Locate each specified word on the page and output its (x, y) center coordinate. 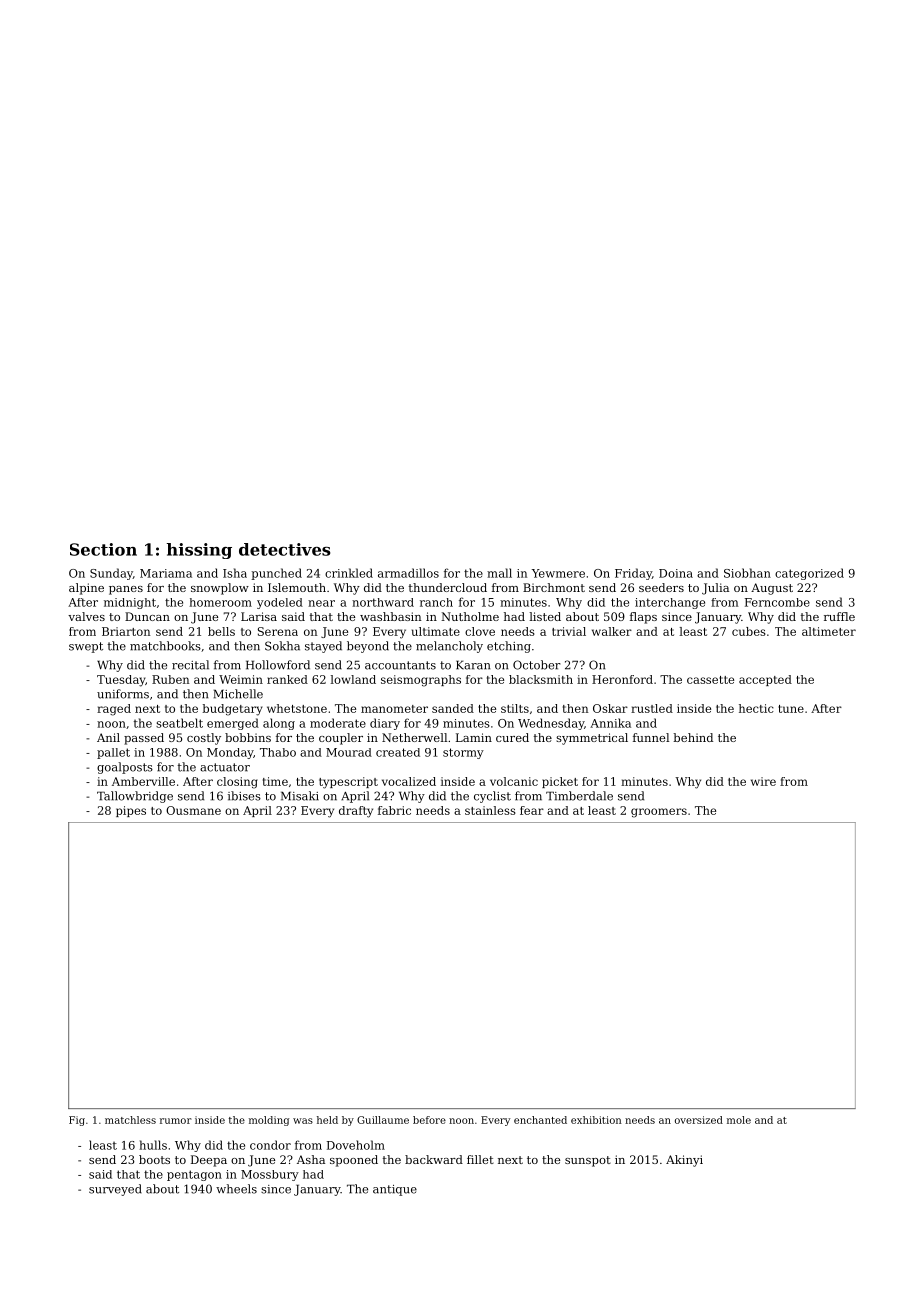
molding (269, 1121)
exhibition (596, 1120)
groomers (659, 813)
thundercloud (448, 587)
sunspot (588, 1161)
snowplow (220, 589)
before (429, 1120)
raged (114, 710)
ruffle (839, 616)
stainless (490, 810)
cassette (710, 680)
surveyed (115, 1190)
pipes (131, 811)
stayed (323, 647)
